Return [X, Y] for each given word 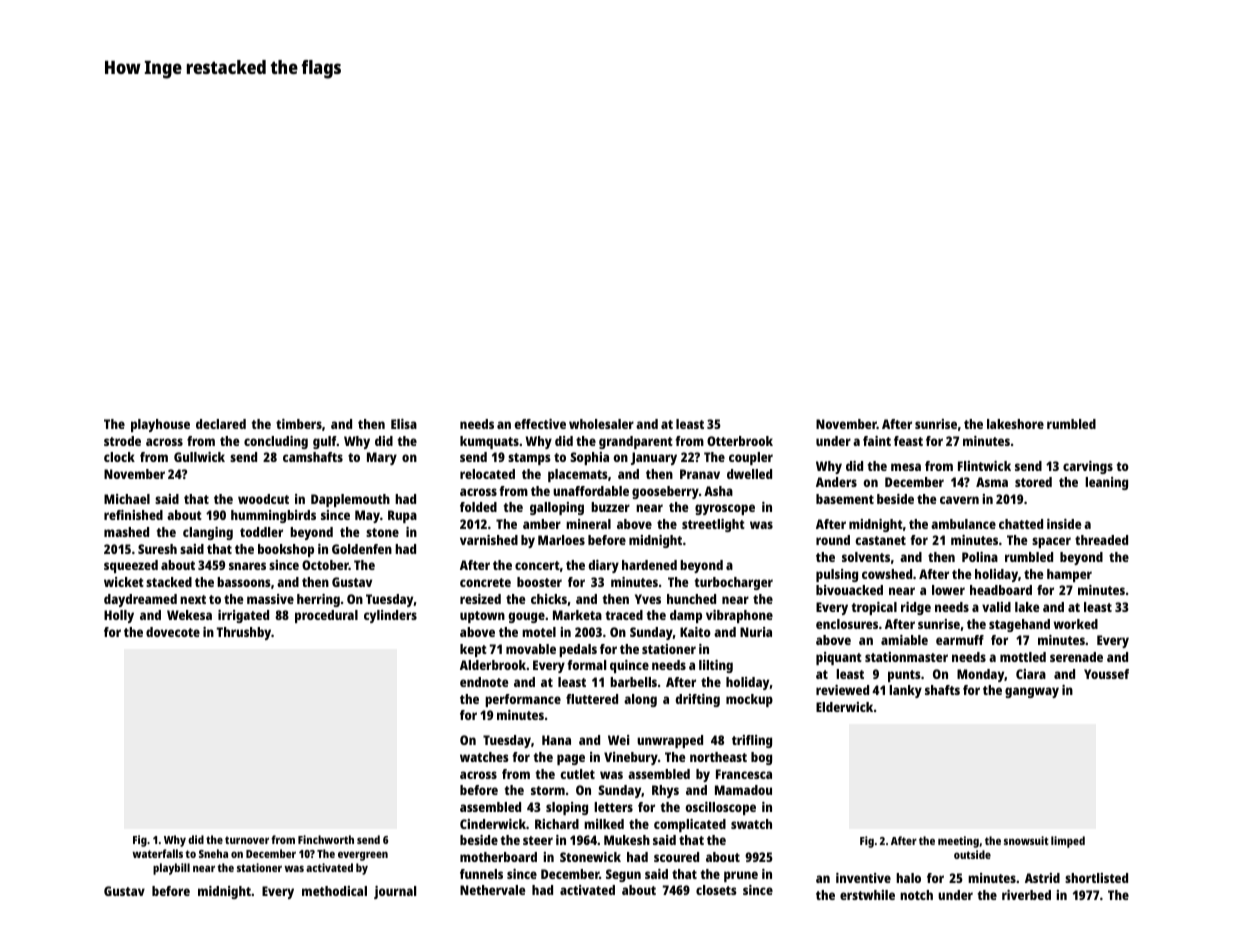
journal [395, 892]
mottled [1023, 657]
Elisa [404, 424]
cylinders [390, 616]
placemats [578, 475]
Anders [836, 482]
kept [473, 650]
